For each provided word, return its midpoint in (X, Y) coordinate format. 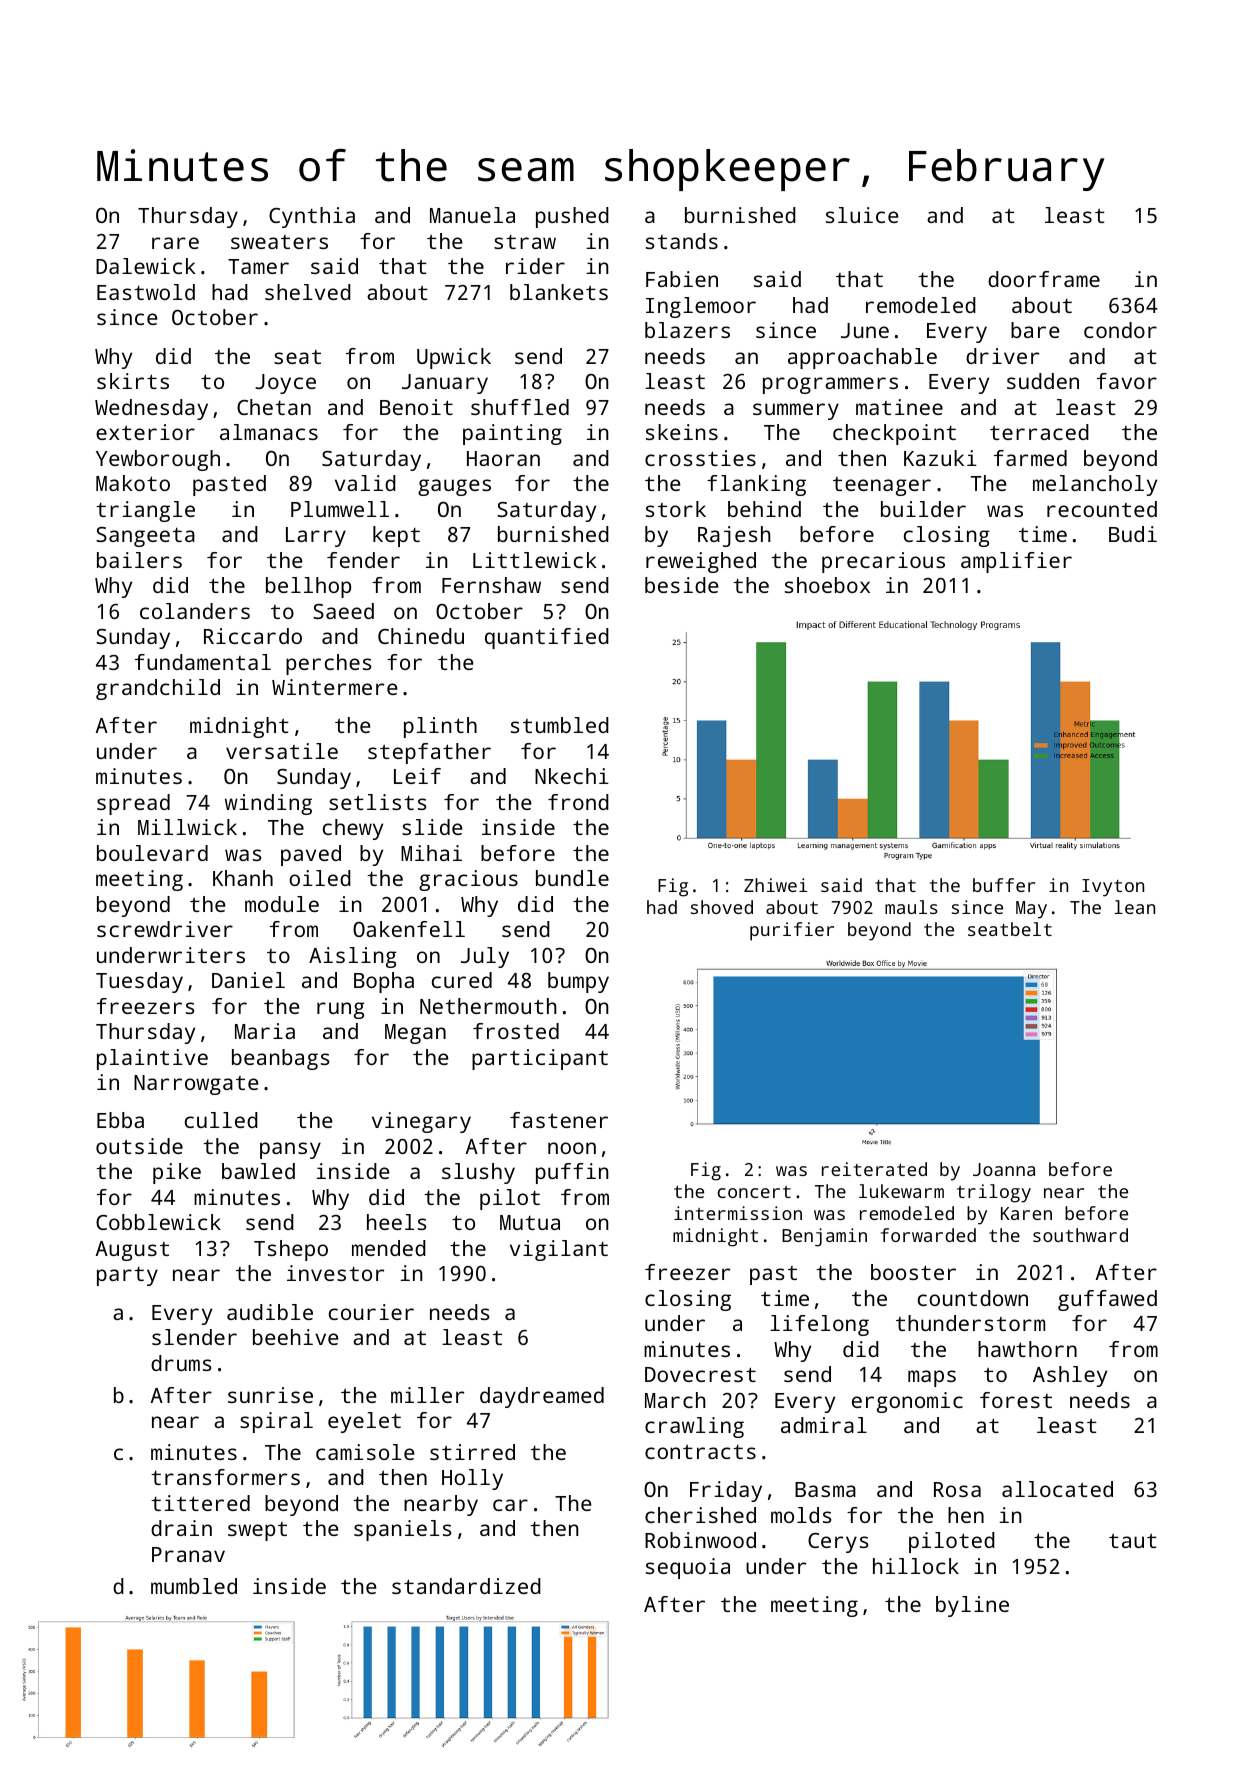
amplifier (1016, 562)
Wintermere (335, 687)
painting (512, 434)
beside (682, 585)
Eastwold (146, 292)
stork (676, 509)
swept (257, 1531)
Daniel (248, 980)
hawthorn (1027, 1349)
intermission (738, 1213)
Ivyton (1113, 888)
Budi (1133, 534)
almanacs (269, 432)
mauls (911, 907)
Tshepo (291, 1250)
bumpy (578, 982)
